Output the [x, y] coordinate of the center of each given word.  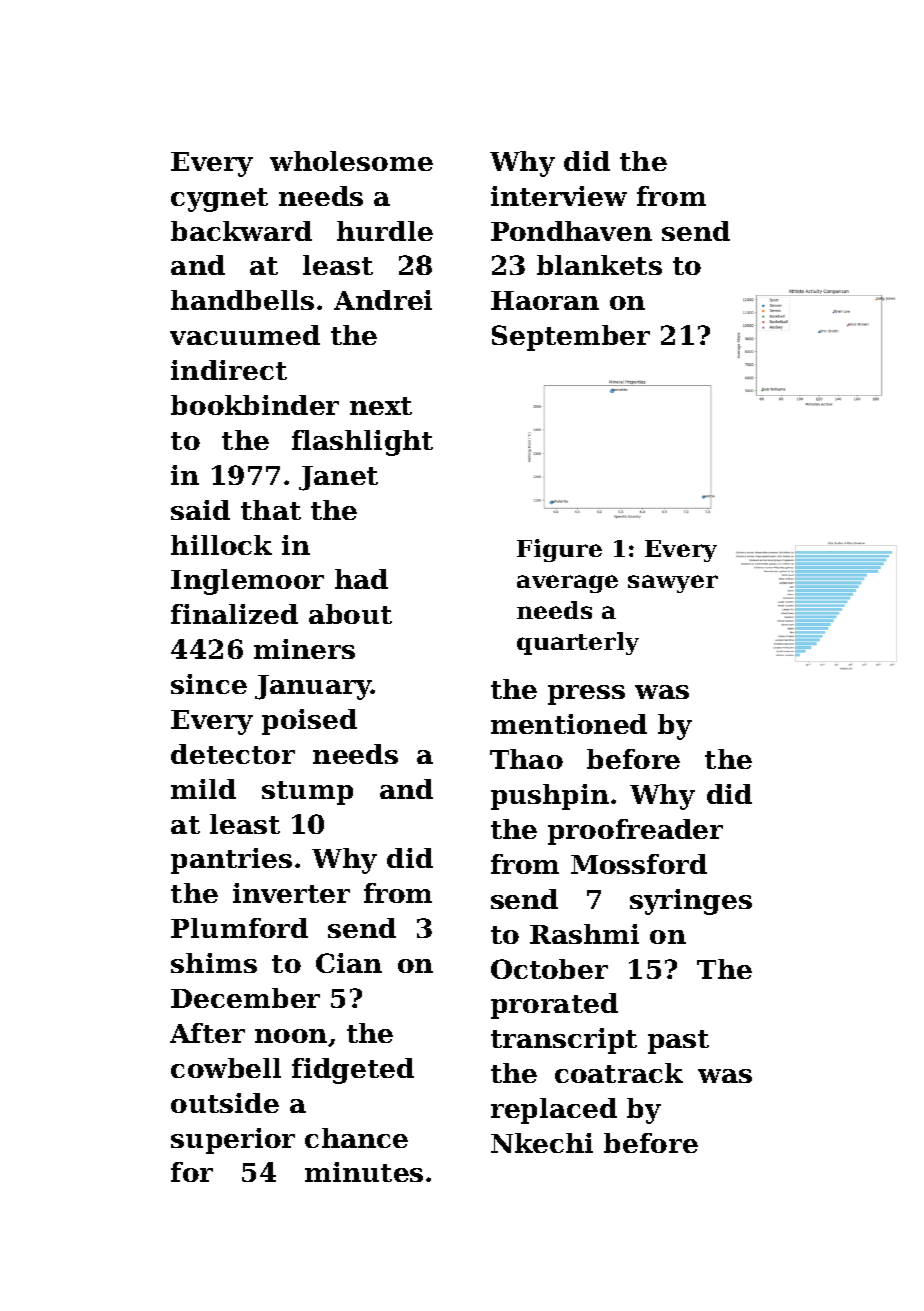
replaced [554, 1111]
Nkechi [542, 1143]
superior [233, 1141]
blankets [599, 265]
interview [559, 196]
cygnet [219, 200]
